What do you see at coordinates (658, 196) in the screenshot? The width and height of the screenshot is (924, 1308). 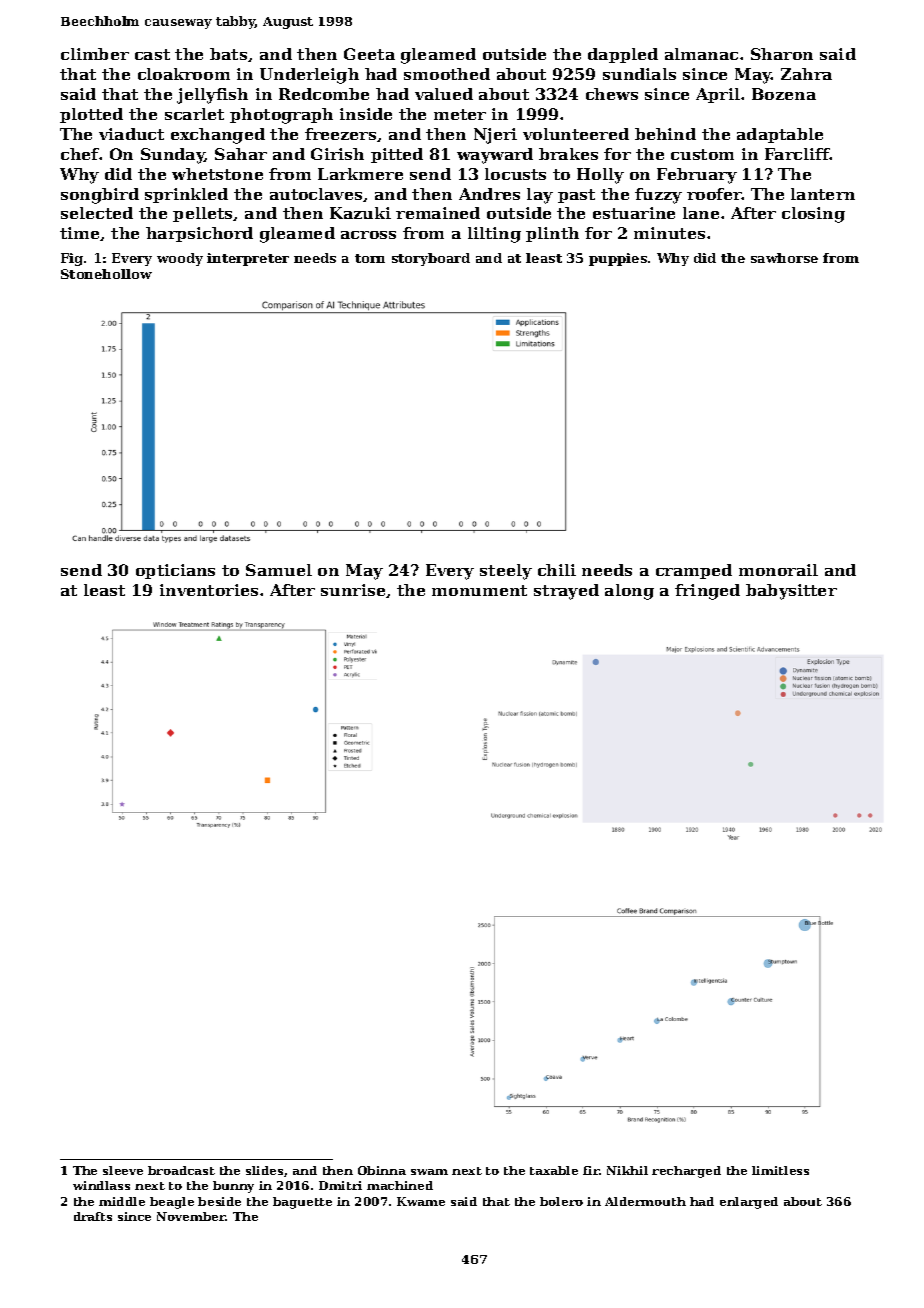 I see `fuzzy` at bounding box center [658, 196].
